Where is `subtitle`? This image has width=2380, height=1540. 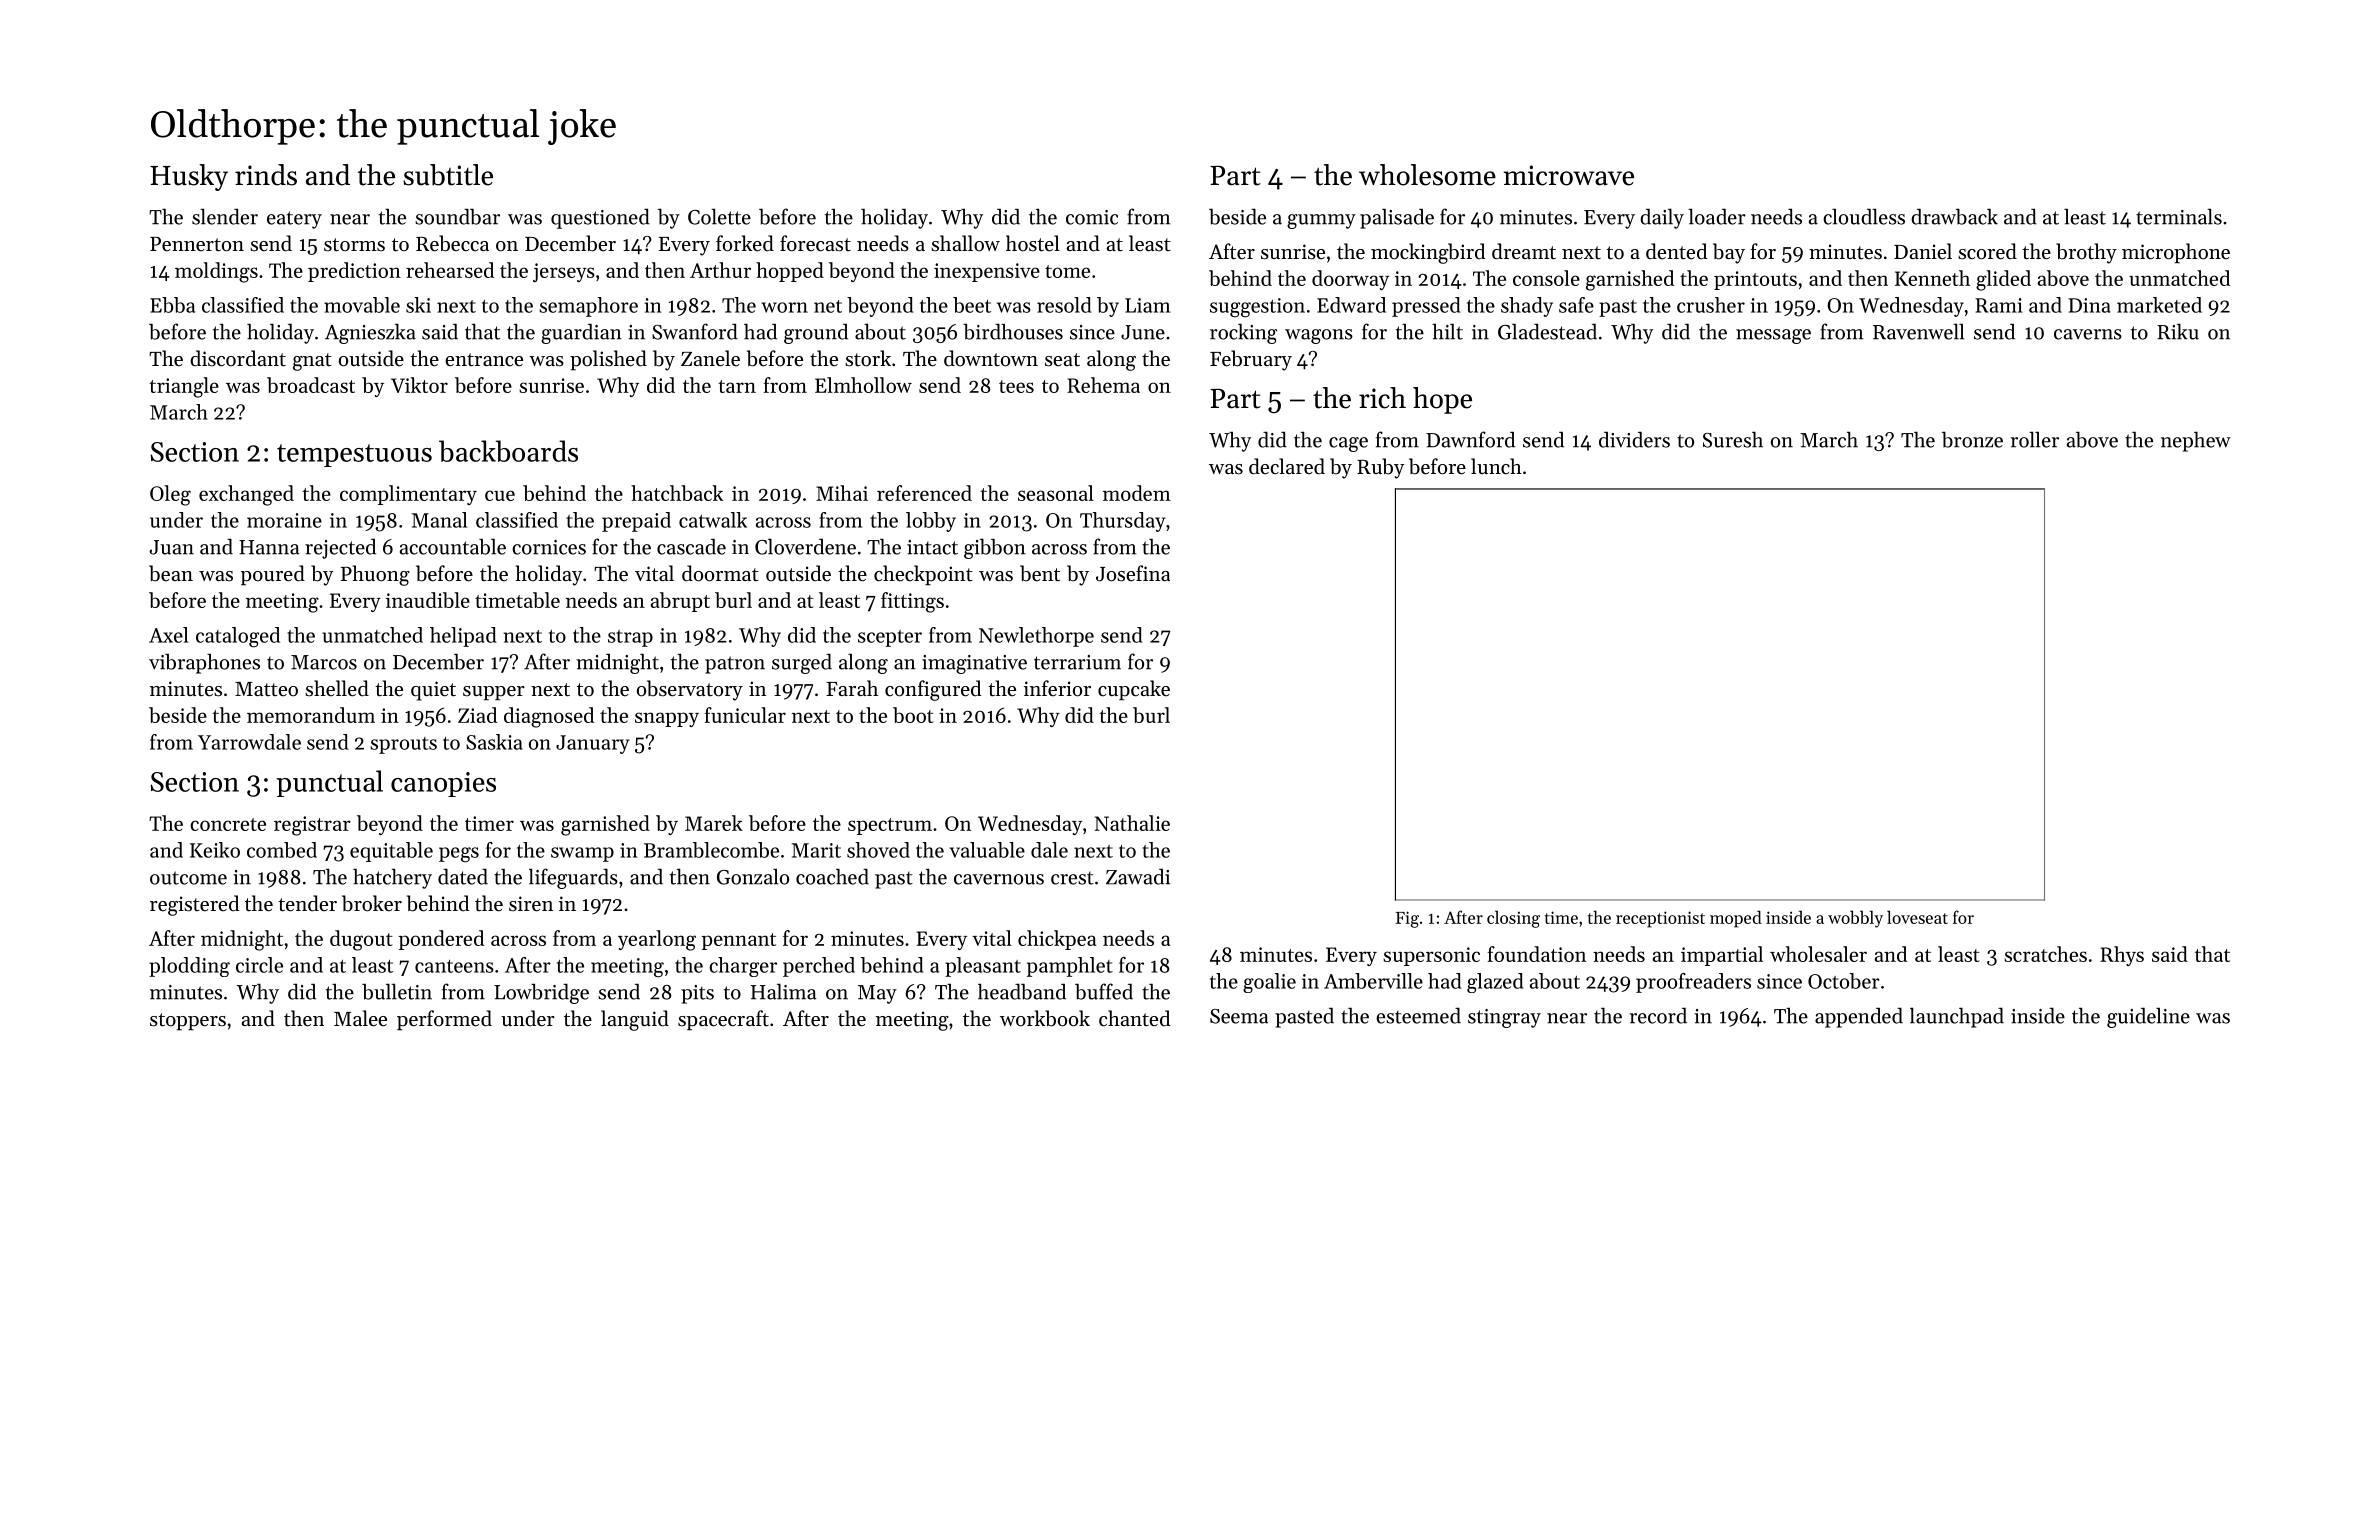 subtitle is located at coordinates (448, 175).
